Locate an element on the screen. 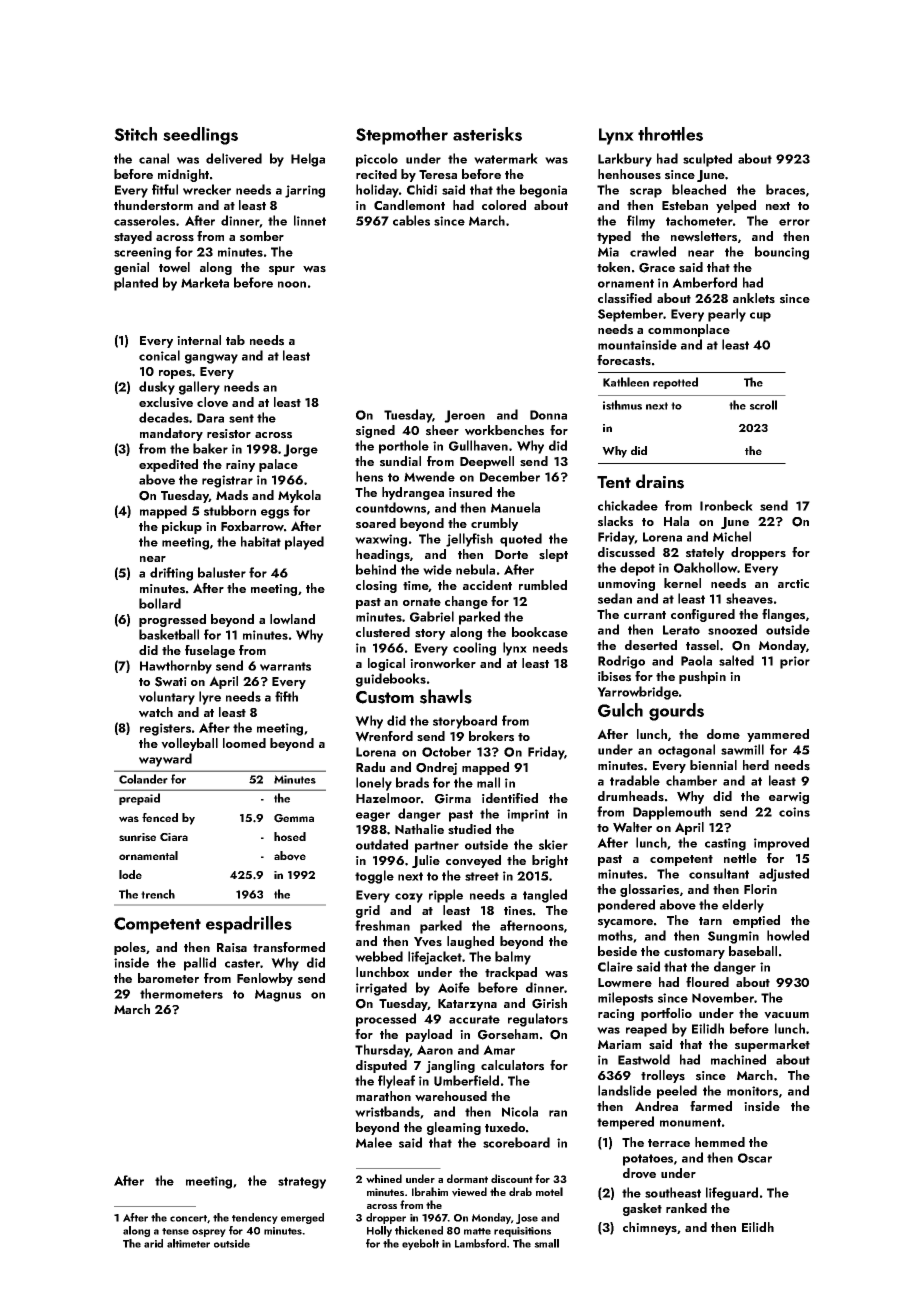  requisitions is located at coordinates (522, 1232).
